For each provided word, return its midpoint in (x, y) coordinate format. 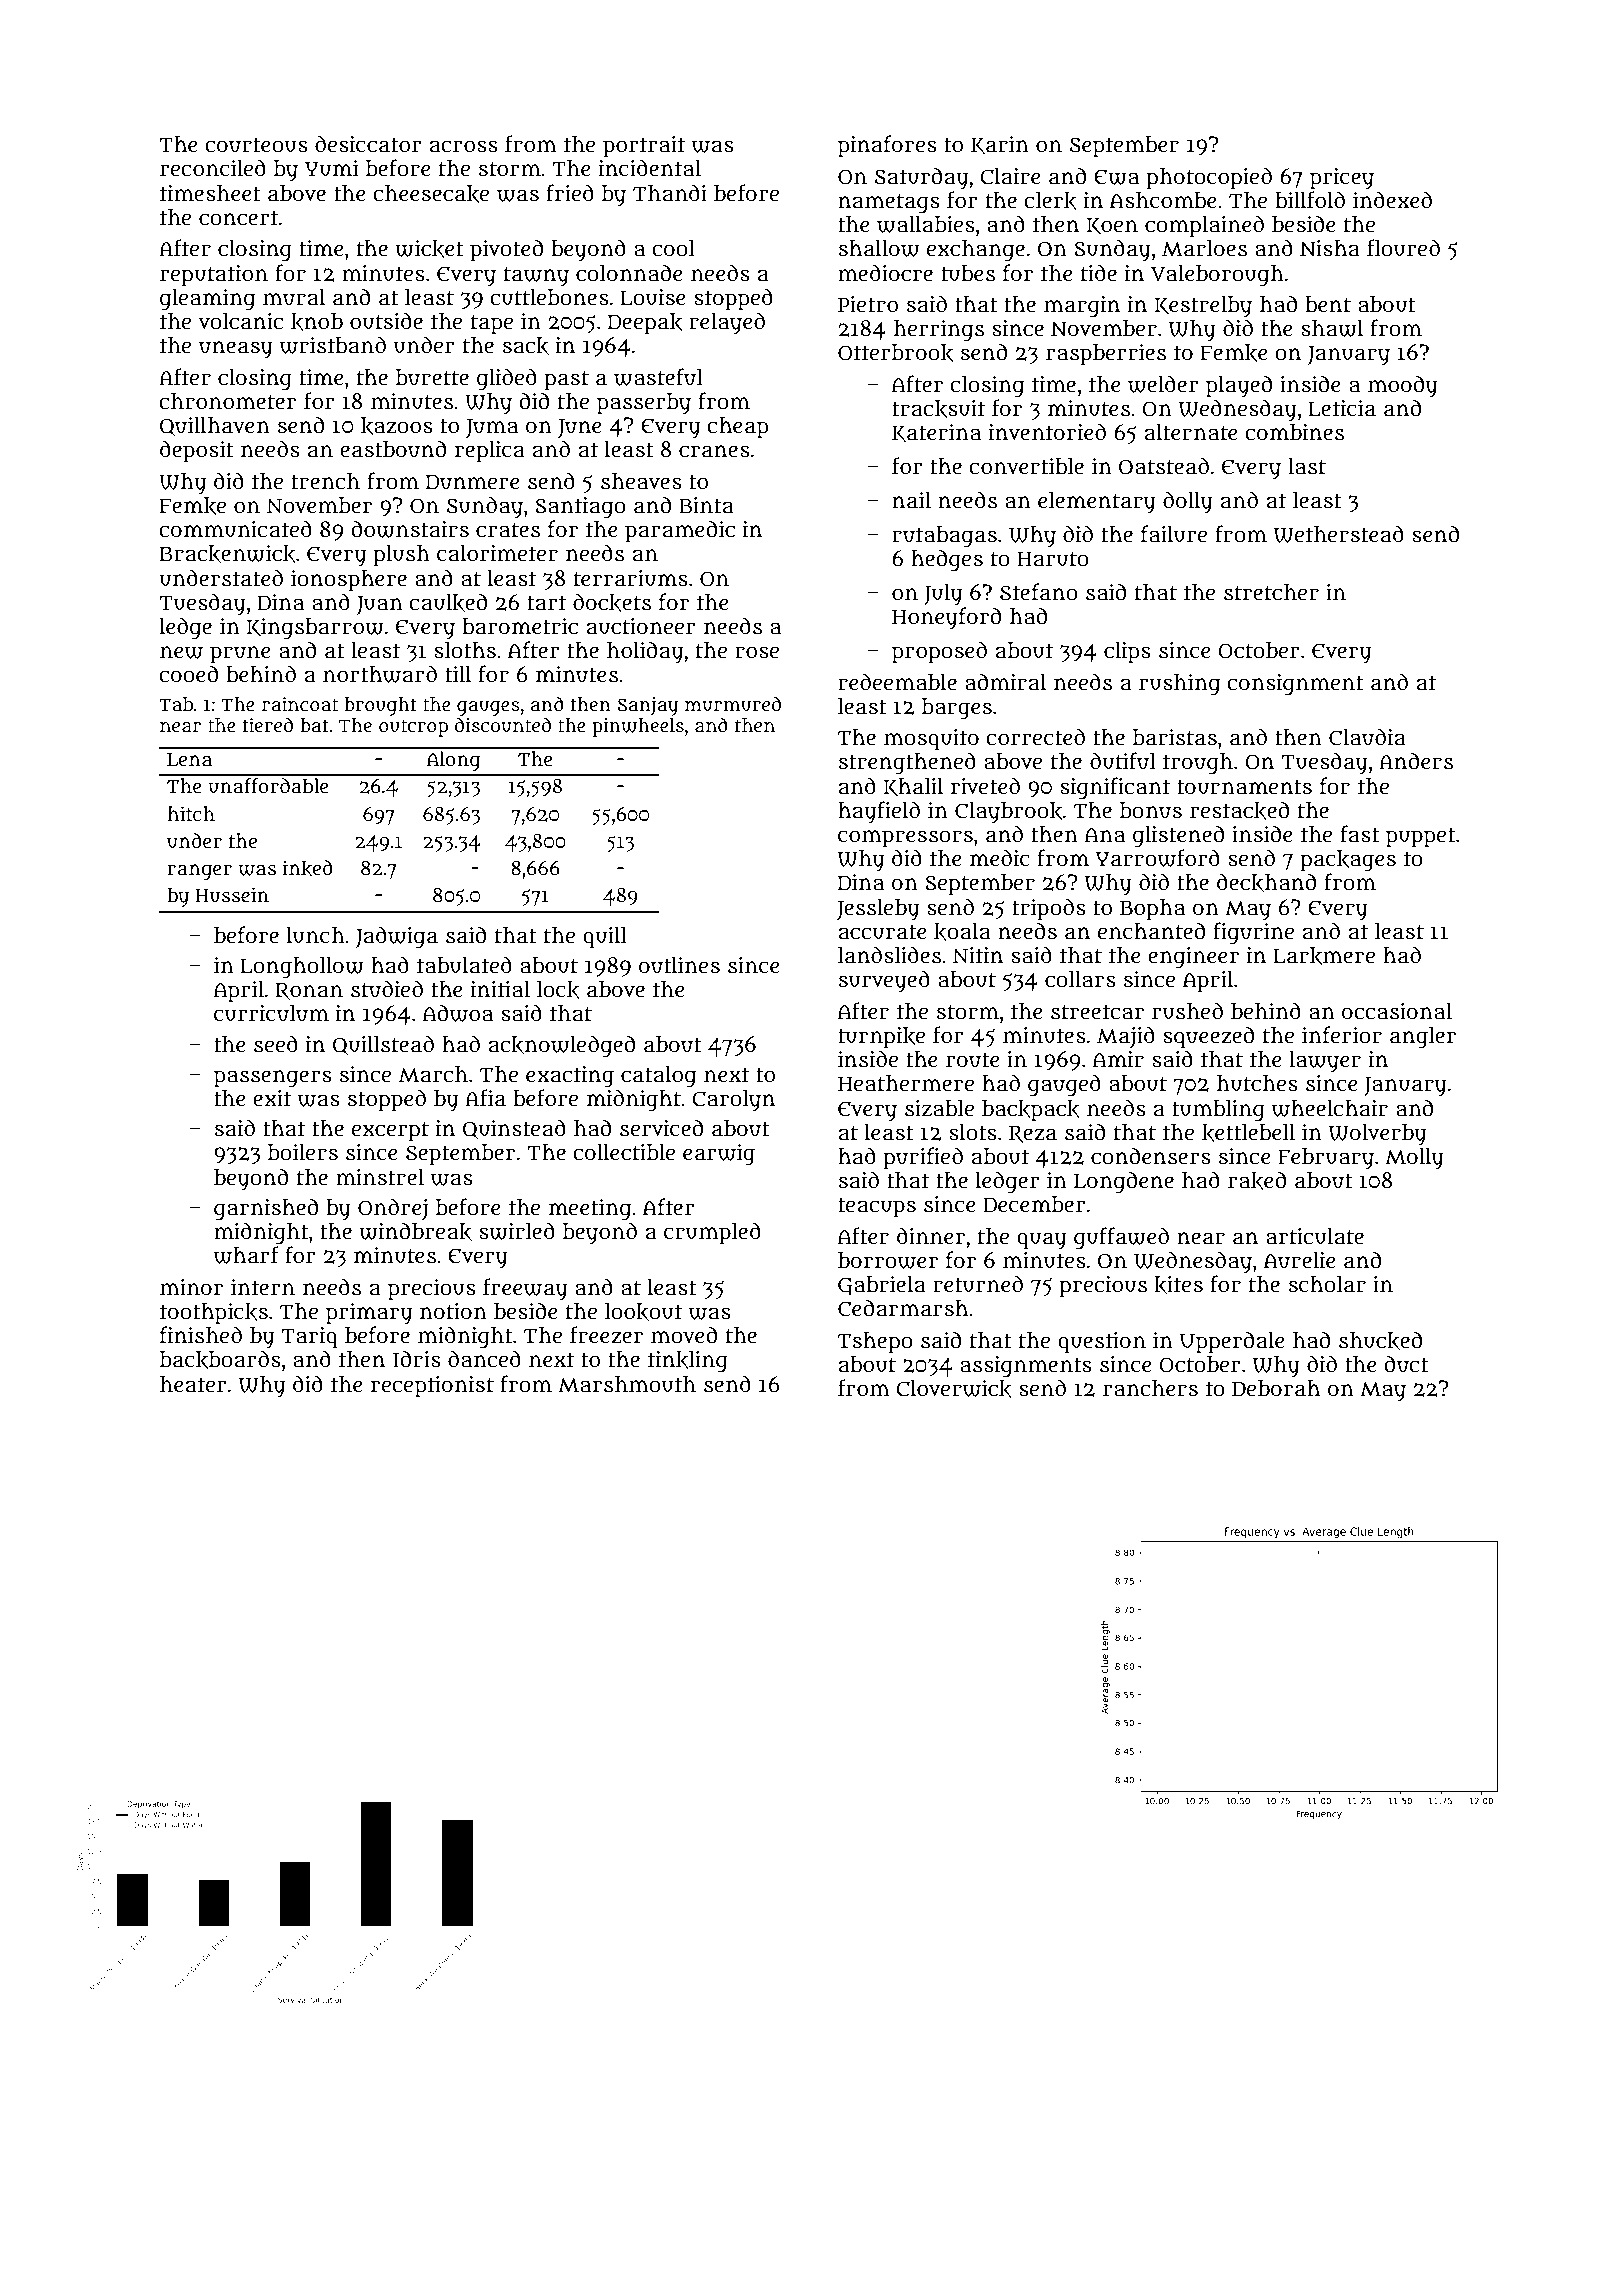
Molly (1414, 1159)
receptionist (432, 1387)
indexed (1392, 200)
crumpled (712, 1233)
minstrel (380, 1177)
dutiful (1123, 761)
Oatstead (1164, 466)
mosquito (931, 740)
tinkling (688, 1362)
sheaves (641, 481)
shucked (1380, 1340)
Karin (1000, 145)
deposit (197, 451)
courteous (256, 145)
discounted (503, 725)
